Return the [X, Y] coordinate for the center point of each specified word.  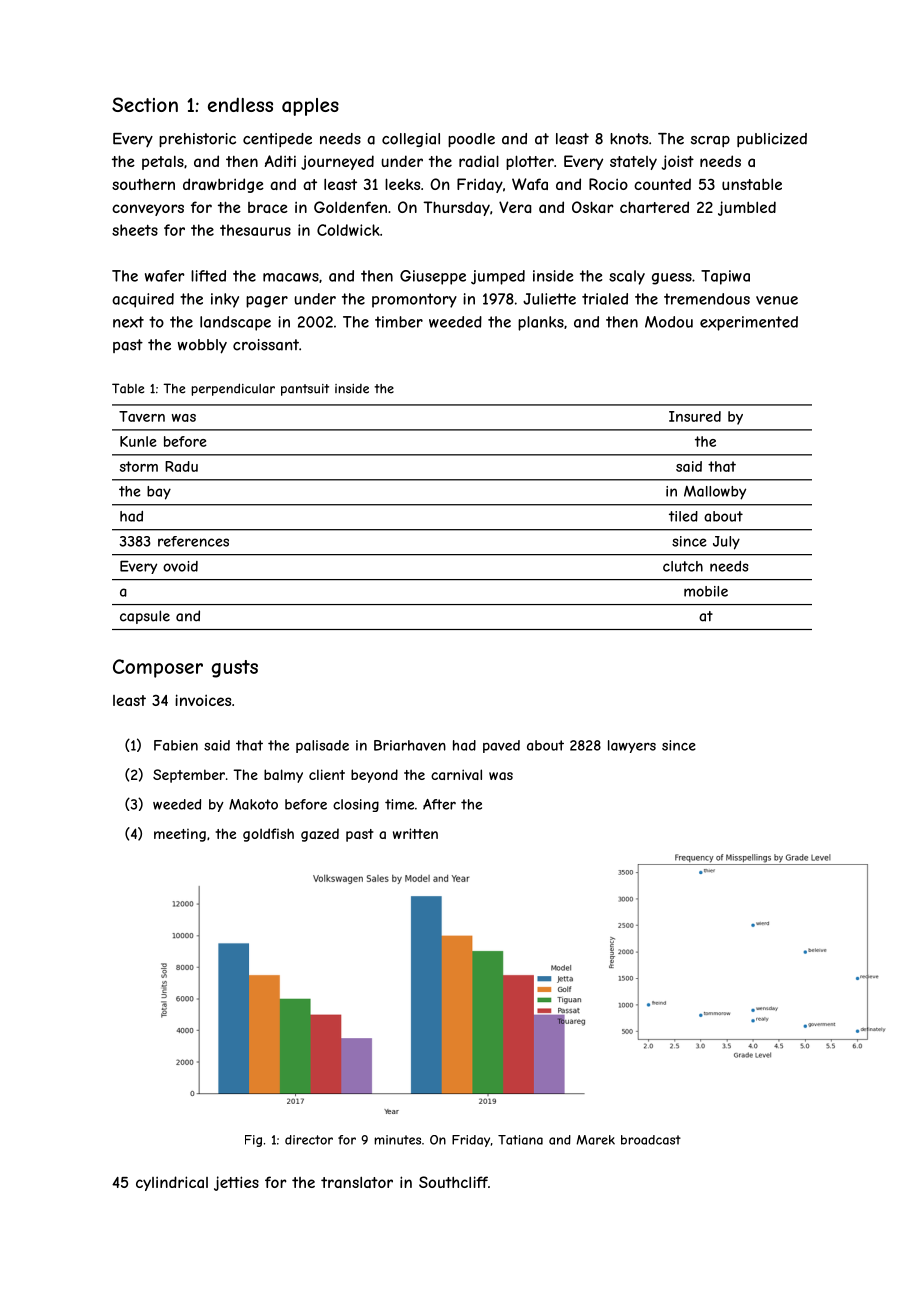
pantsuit [305, 390]
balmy [283, 776]
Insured [695, 416]
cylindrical [172, 1183]
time [399, 804]
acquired [143, 300]
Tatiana [520, 1140]
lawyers [632, 746]
